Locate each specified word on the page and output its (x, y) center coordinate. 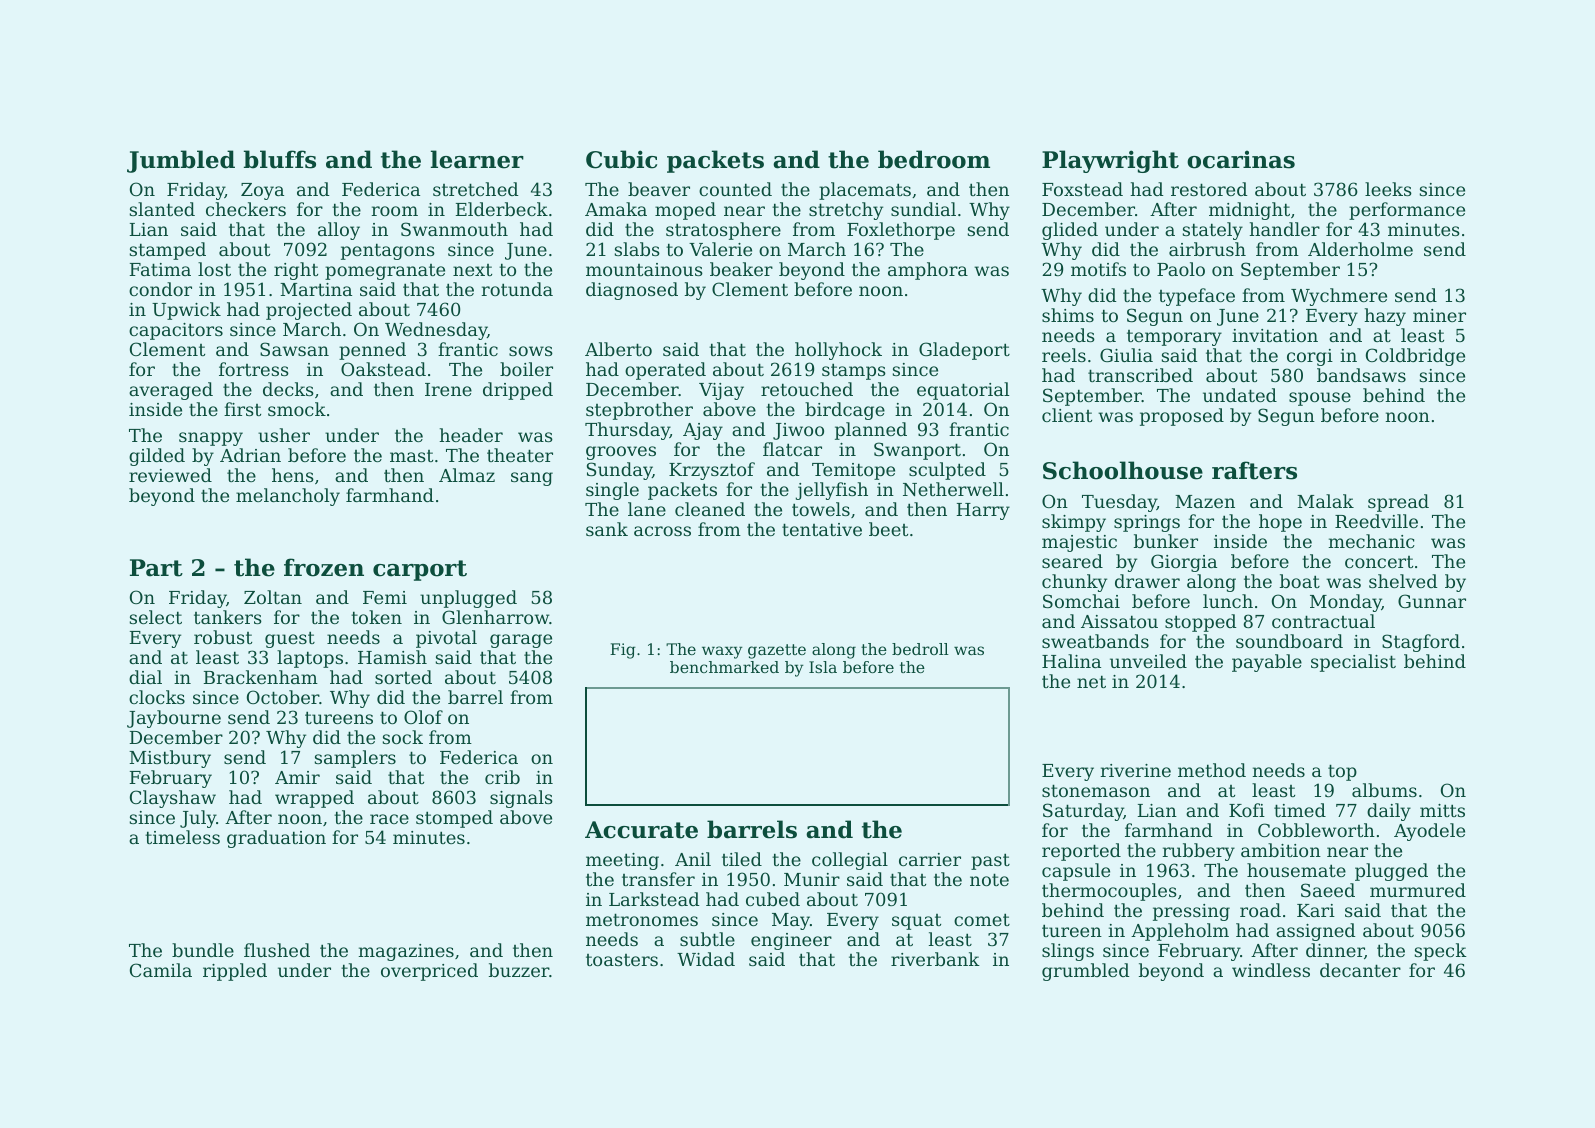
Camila (161, 970)
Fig (623, 651)
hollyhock (838, 351)
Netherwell (953, 489)
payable (1267, 663)
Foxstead (1082, 189)
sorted (403, 677)
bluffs (280, 159)
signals (521, 799)
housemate (1296, 870)
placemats (865, 191)
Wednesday (436, 331)
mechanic (1371, 541)
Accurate (641, 830)
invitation (1275, 335)
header (471, 435)
